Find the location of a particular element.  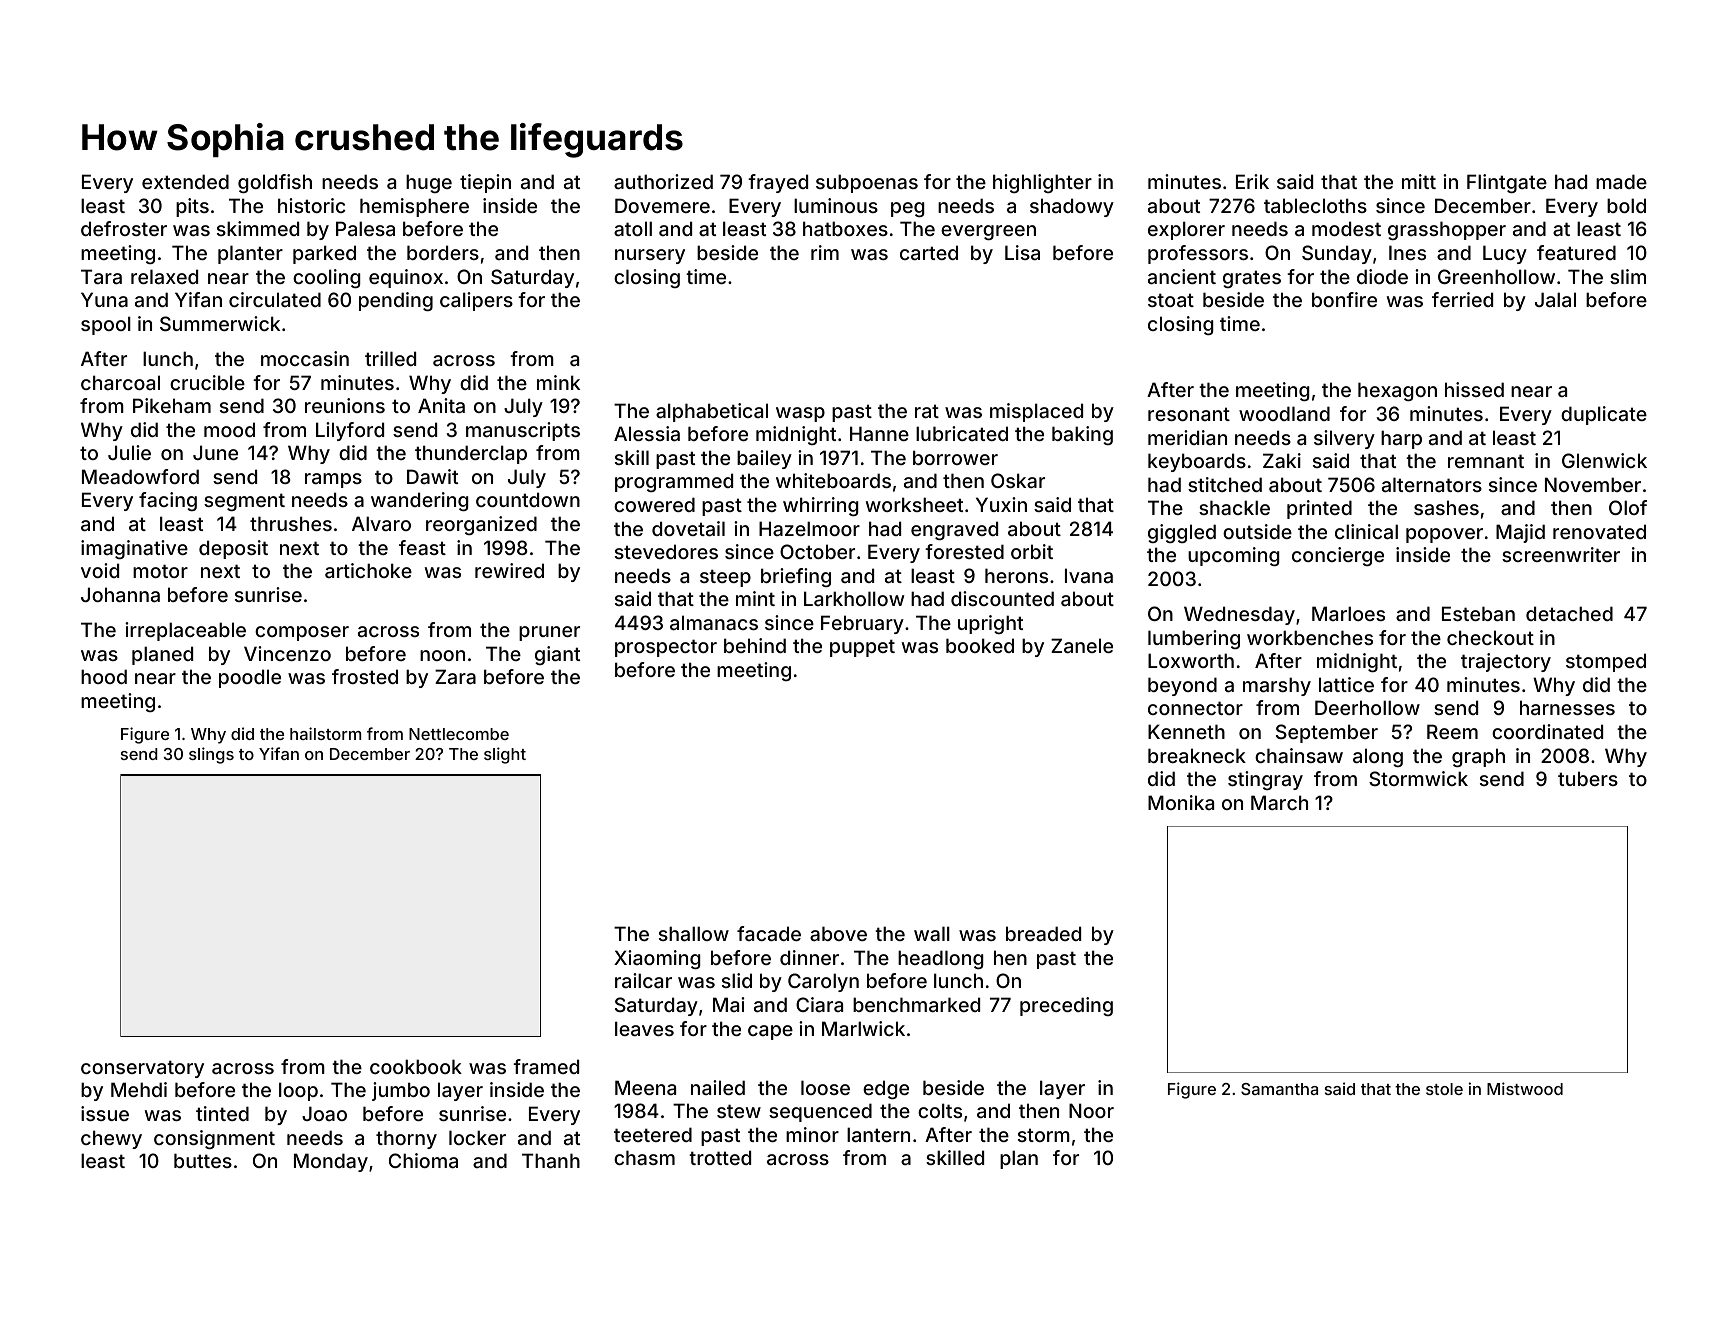

calipers is located at coordinates (476, 301).
